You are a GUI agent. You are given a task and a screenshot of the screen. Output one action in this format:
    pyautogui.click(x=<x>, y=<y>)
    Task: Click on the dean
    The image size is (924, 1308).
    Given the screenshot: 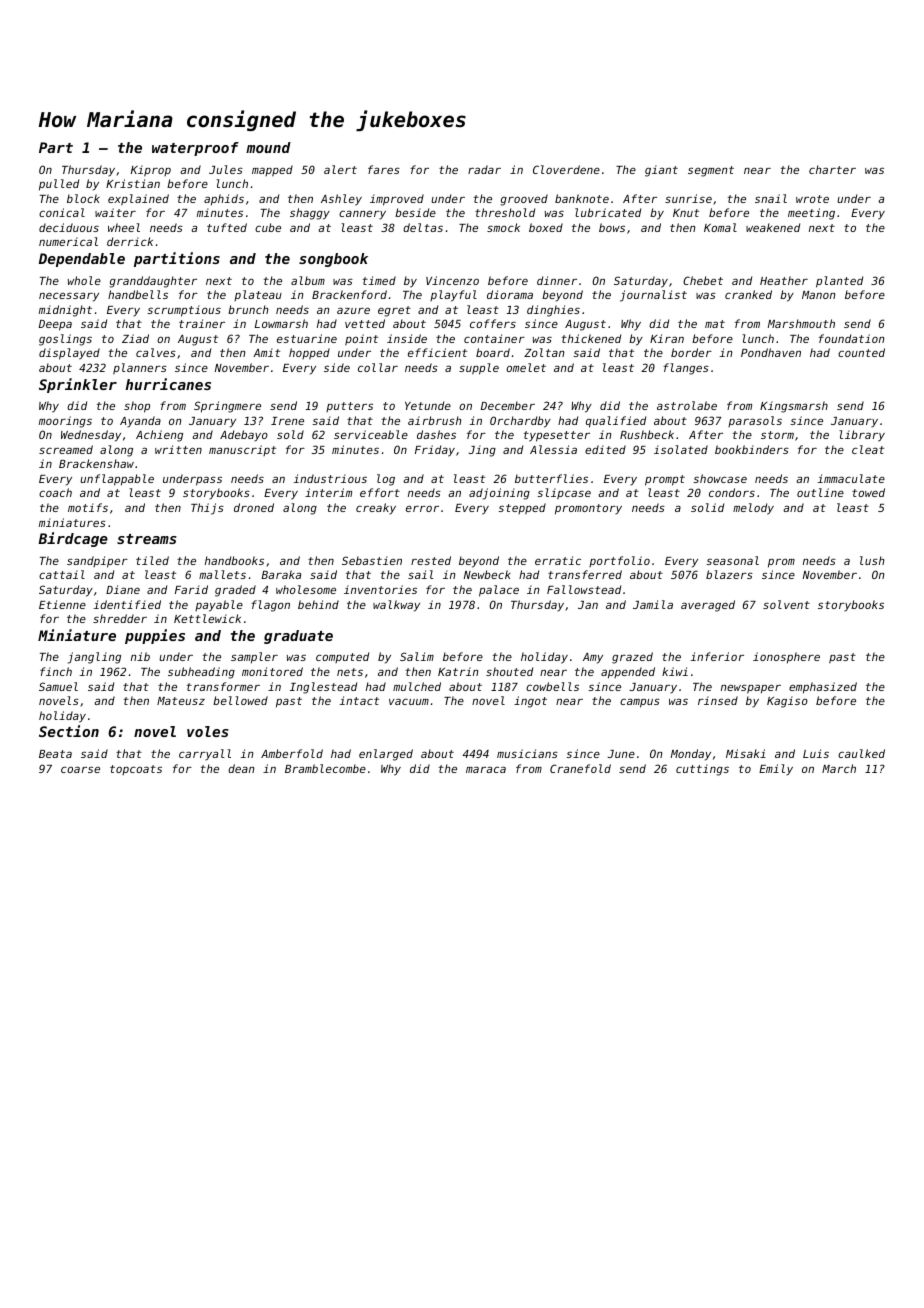 What is the action you would take?
    pyautogui.click(x=241, y=768)
